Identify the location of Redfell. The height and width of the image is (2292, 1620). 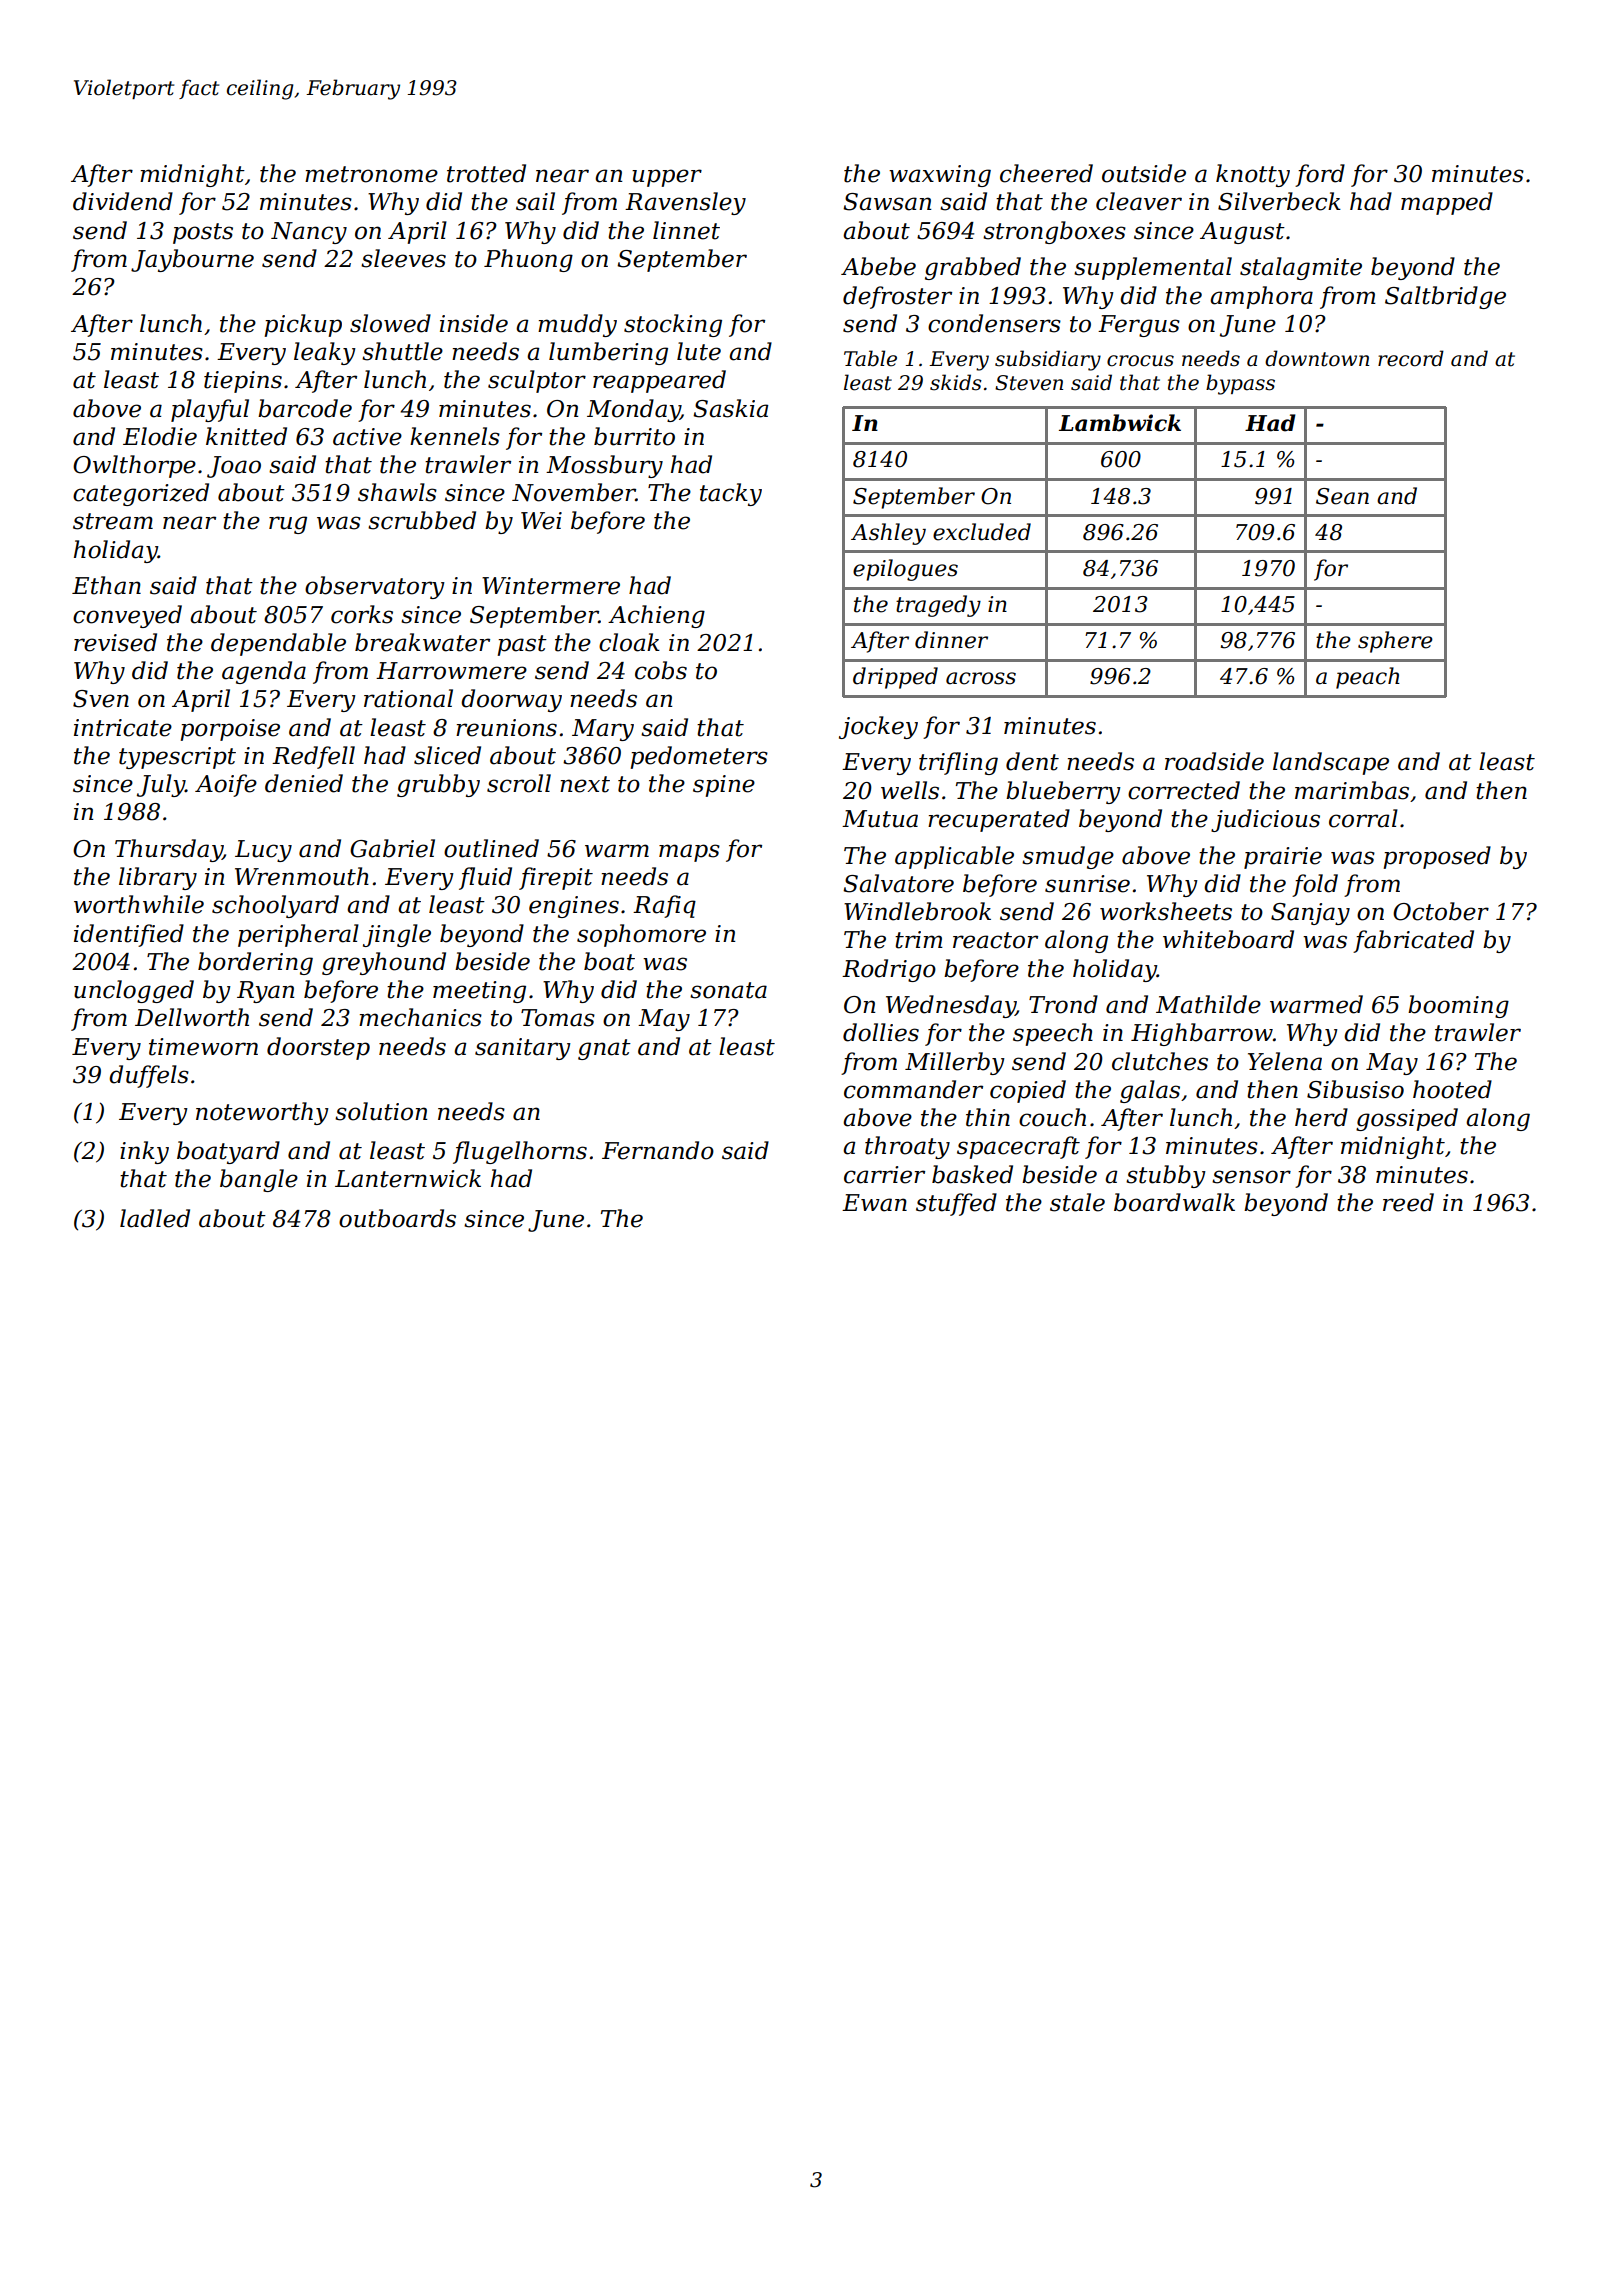
(313, 757).
